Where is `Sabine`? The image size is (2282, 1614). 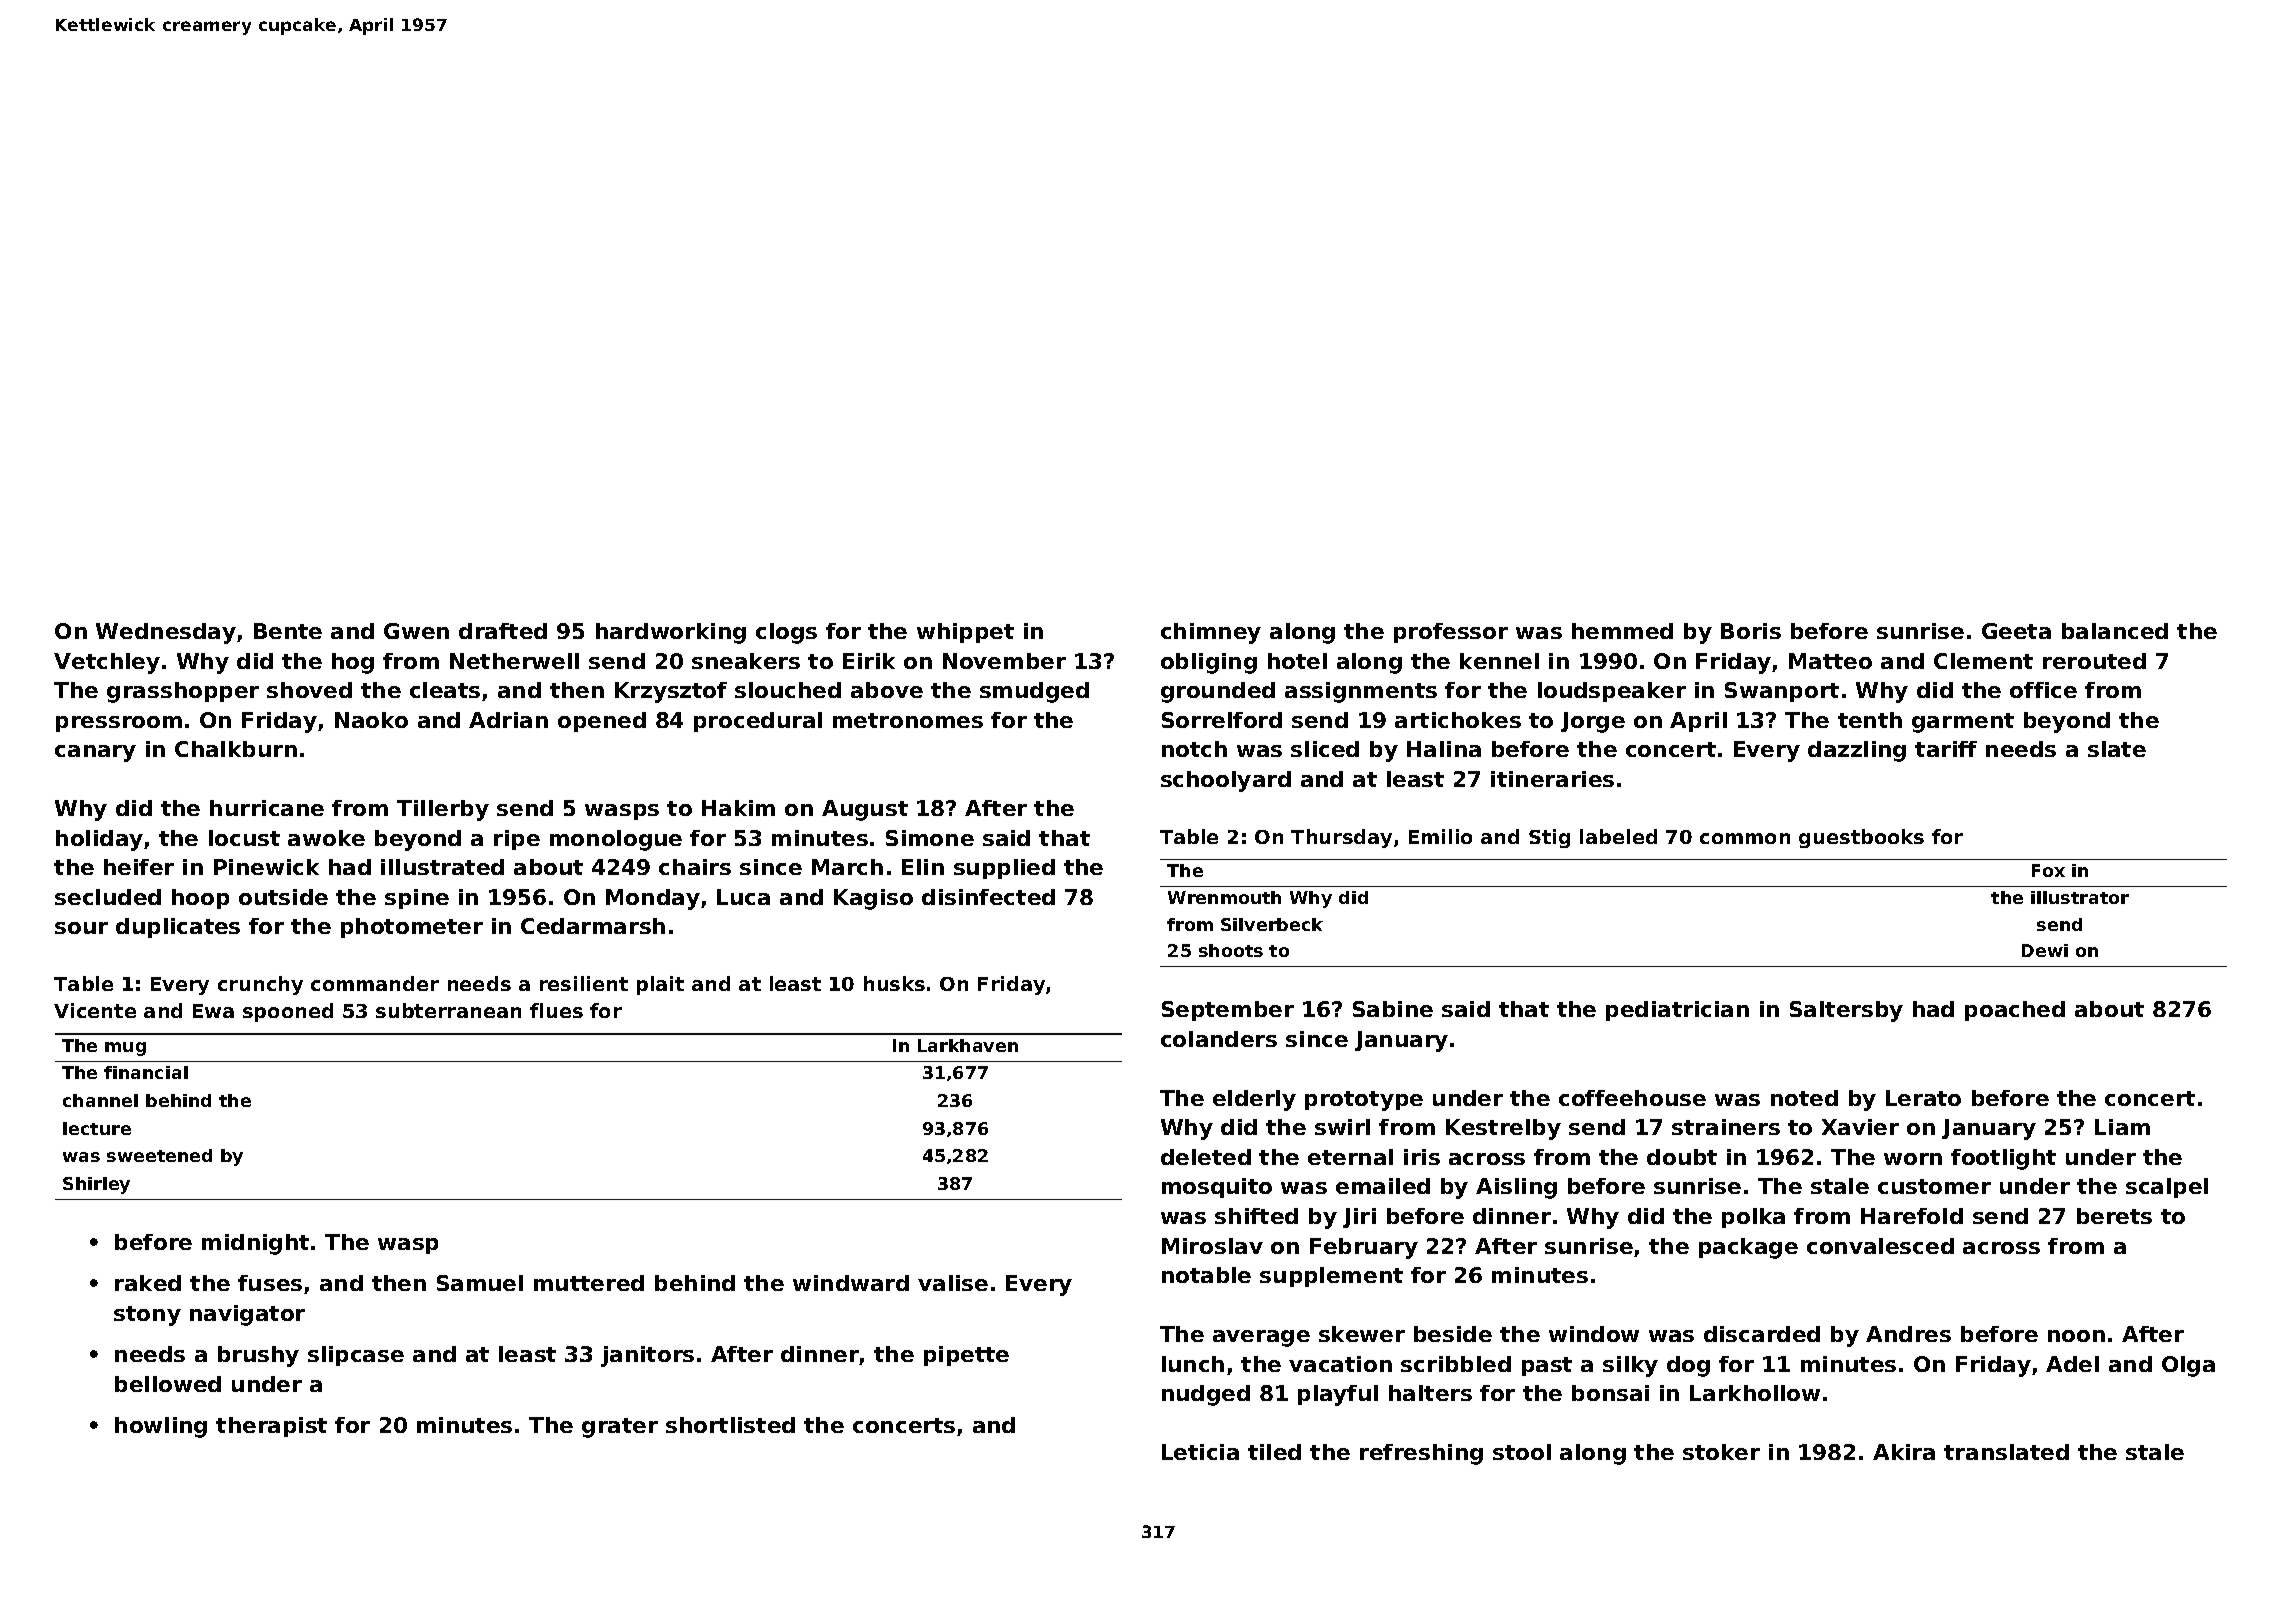
Sabine is located at coordinates (1393, 1009).
